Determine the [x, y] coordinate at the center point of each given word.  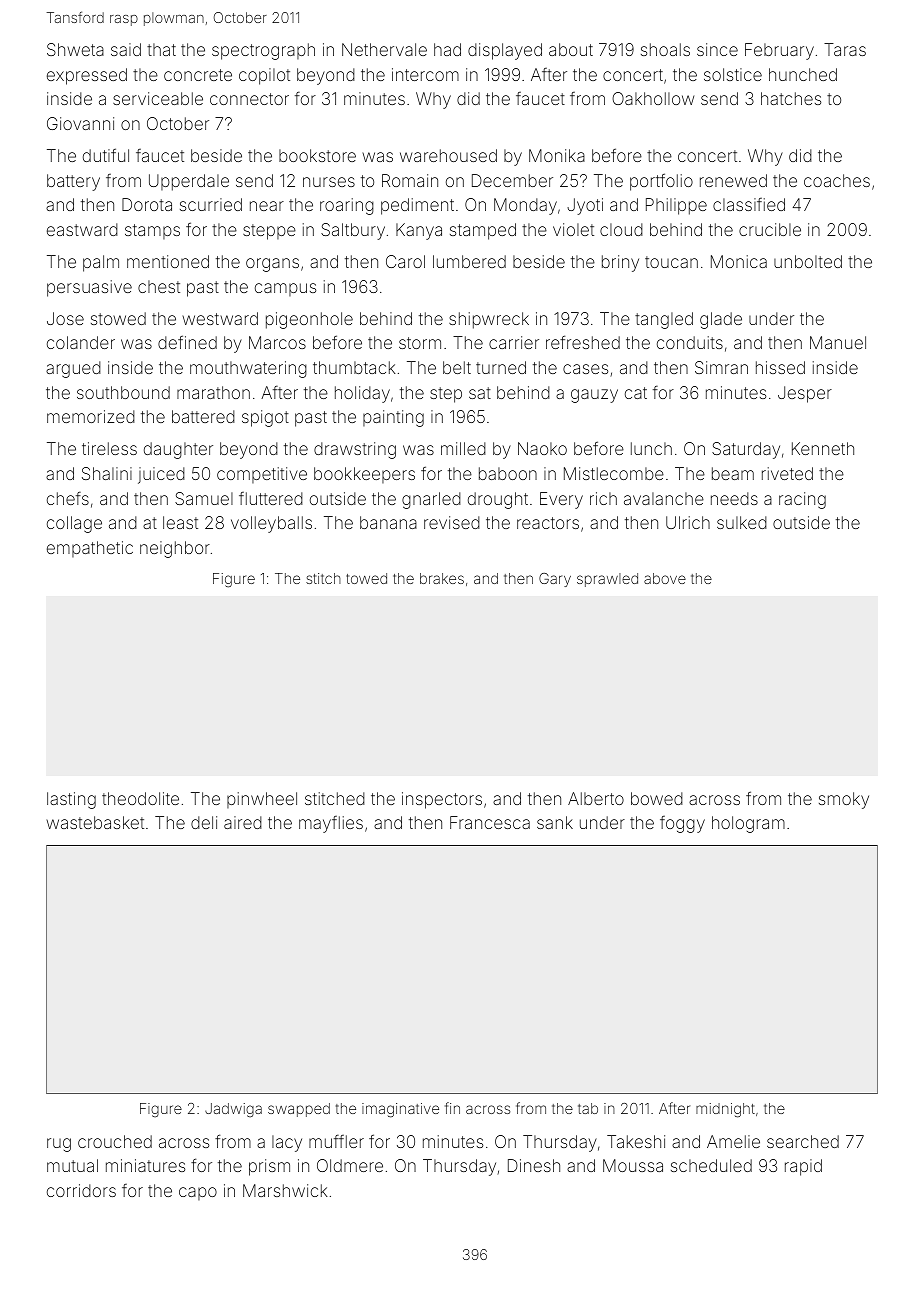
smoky [844, 800]
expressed [87, 76]
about [571, 49]
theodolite [140, 798]
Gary [555, 580]
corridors [81, 1190]
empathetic [90, 549]
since [717, 49]
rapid [803, 1167]
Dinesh [534, 1165]
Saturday [746, 450]
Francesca [490, 822]
